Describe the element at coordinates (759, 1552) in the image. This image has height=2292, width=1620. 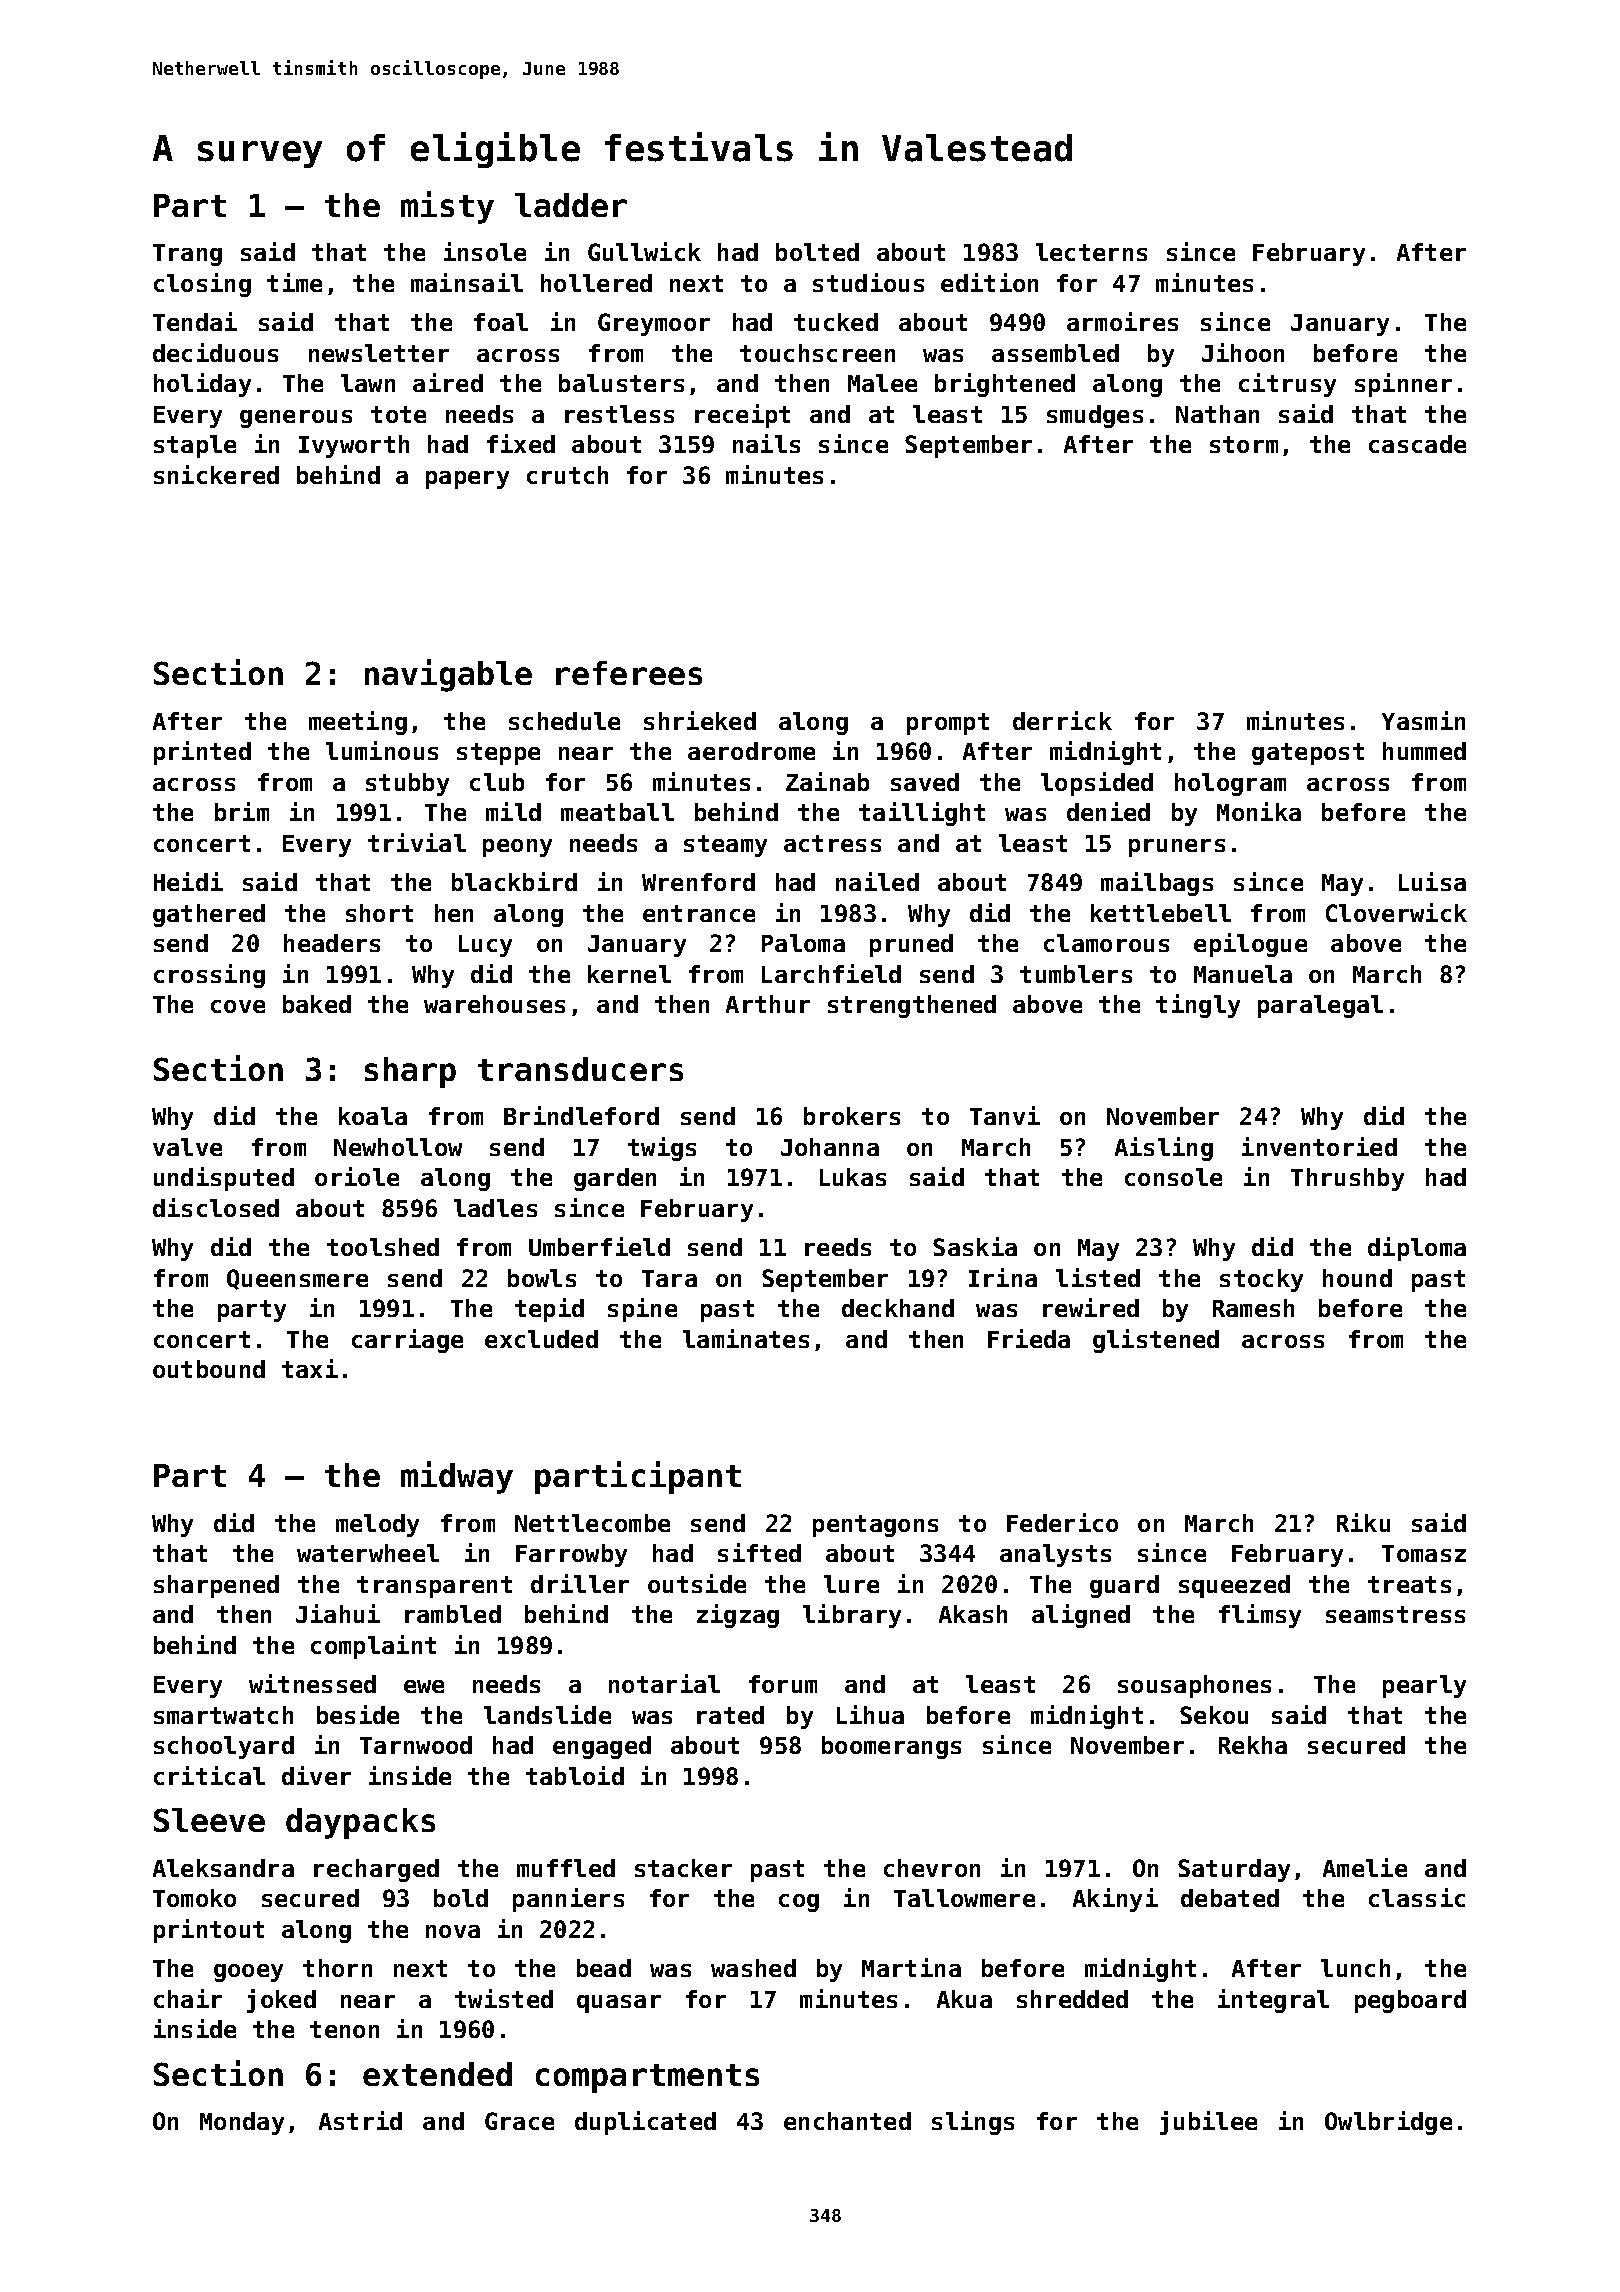
I see `sifted` at that location.
